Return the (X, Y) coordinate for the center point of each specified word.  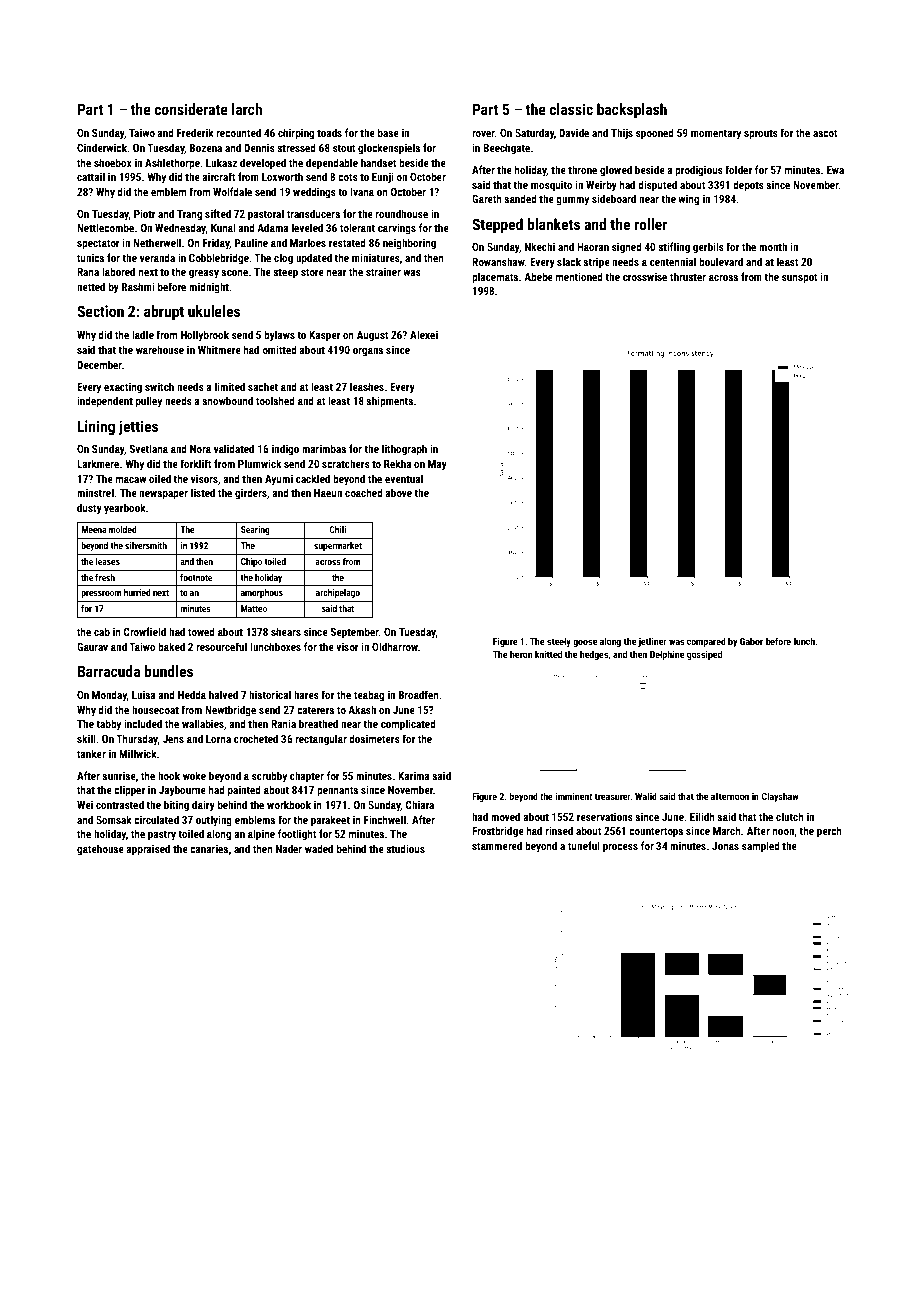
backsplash (632, 110)
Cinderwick (102, 147)
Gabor (751, 641)
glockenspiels (389, 149)
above (398, 492)
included (143, 723)
